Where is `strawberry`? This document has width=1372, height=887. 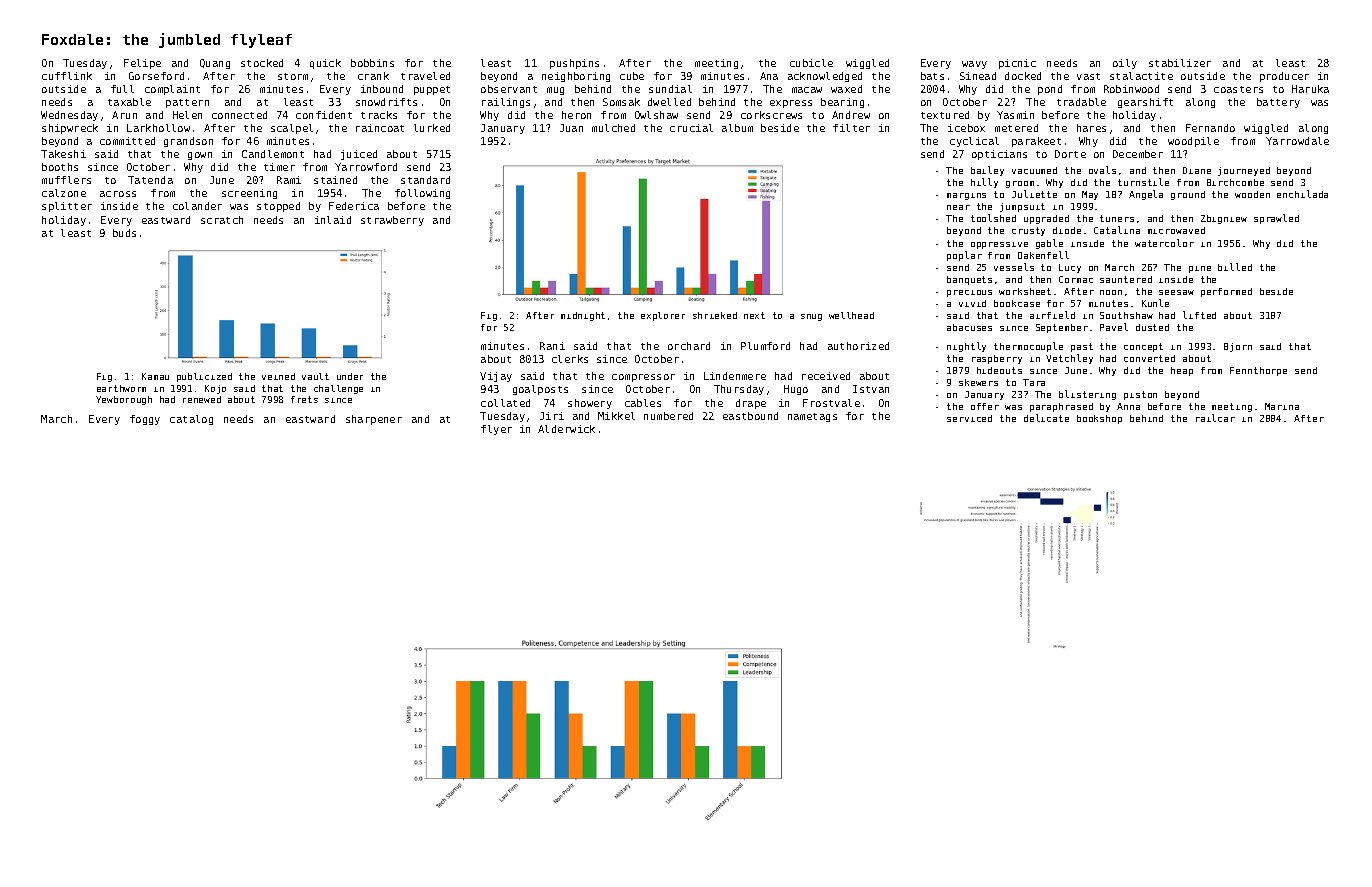 strawberry is located at coordinates (392, 221).
